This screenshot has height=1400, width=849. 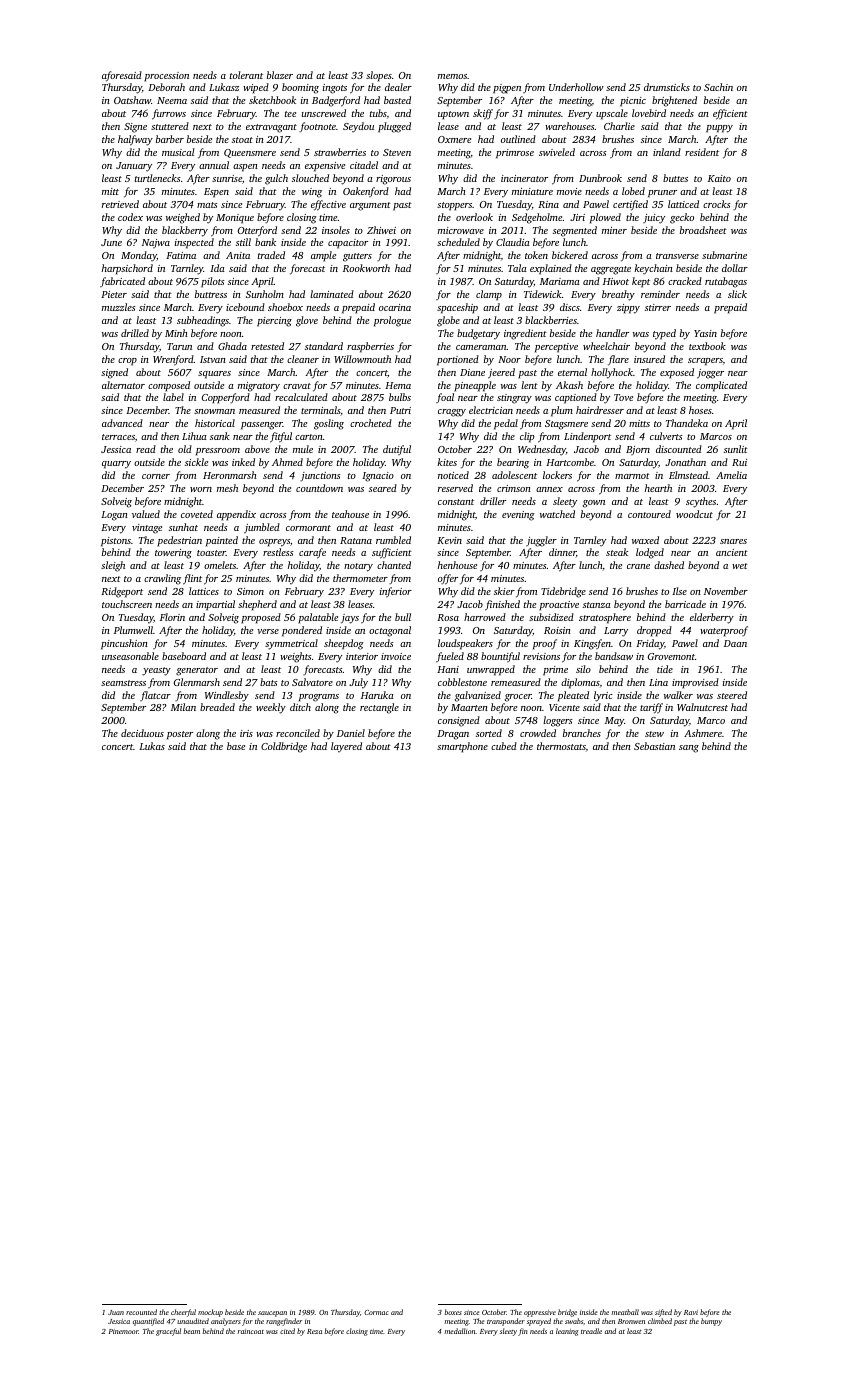 What do you see at coordinates (691, 1312) in the screenshot?
I see `Ravi` at bounding box center [691, 1312].
